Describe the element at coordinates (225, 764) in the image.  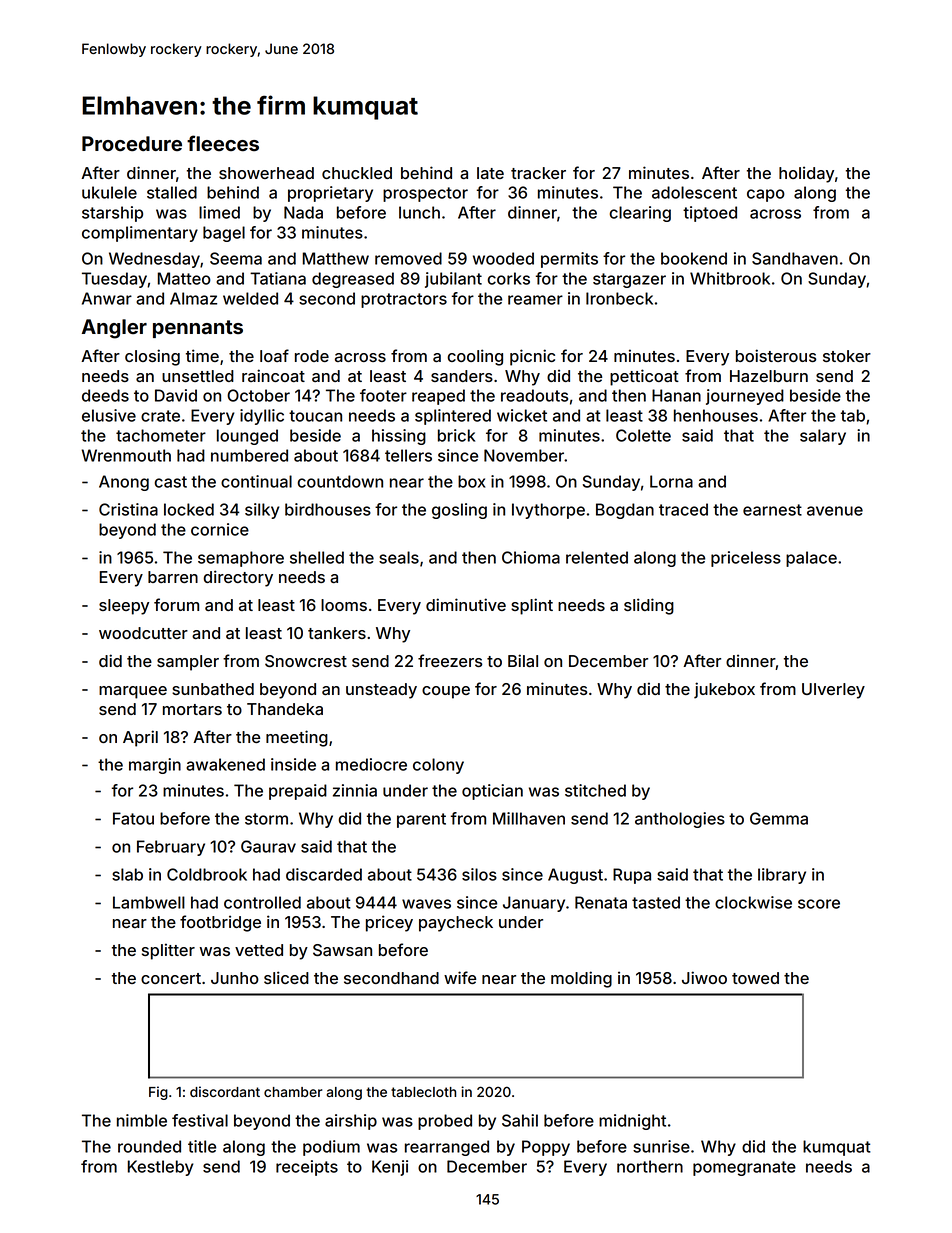
I see `awakened` at that location.
